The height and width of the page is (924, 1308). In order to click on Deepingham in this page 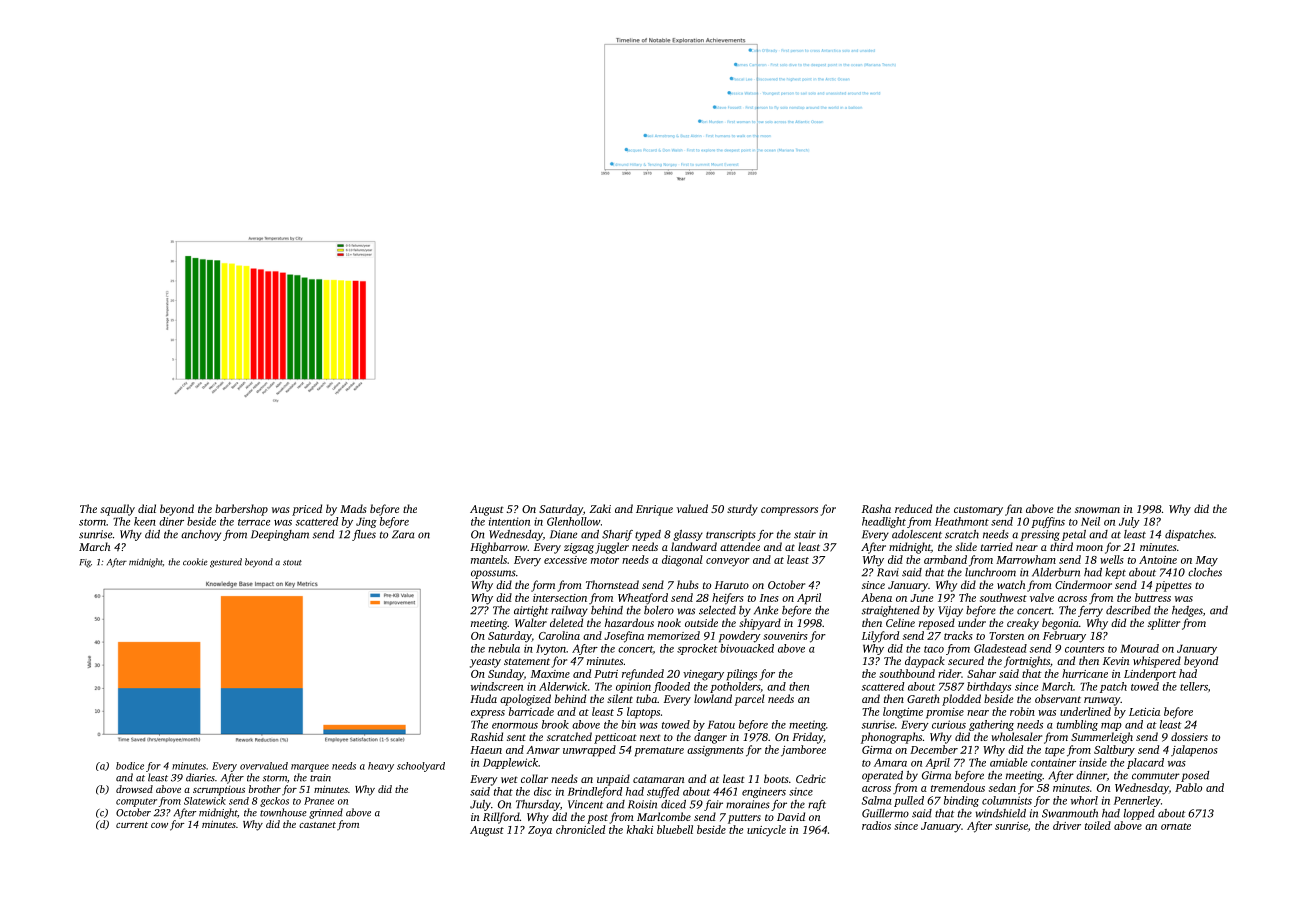, I will do `click(280, 535)`.
